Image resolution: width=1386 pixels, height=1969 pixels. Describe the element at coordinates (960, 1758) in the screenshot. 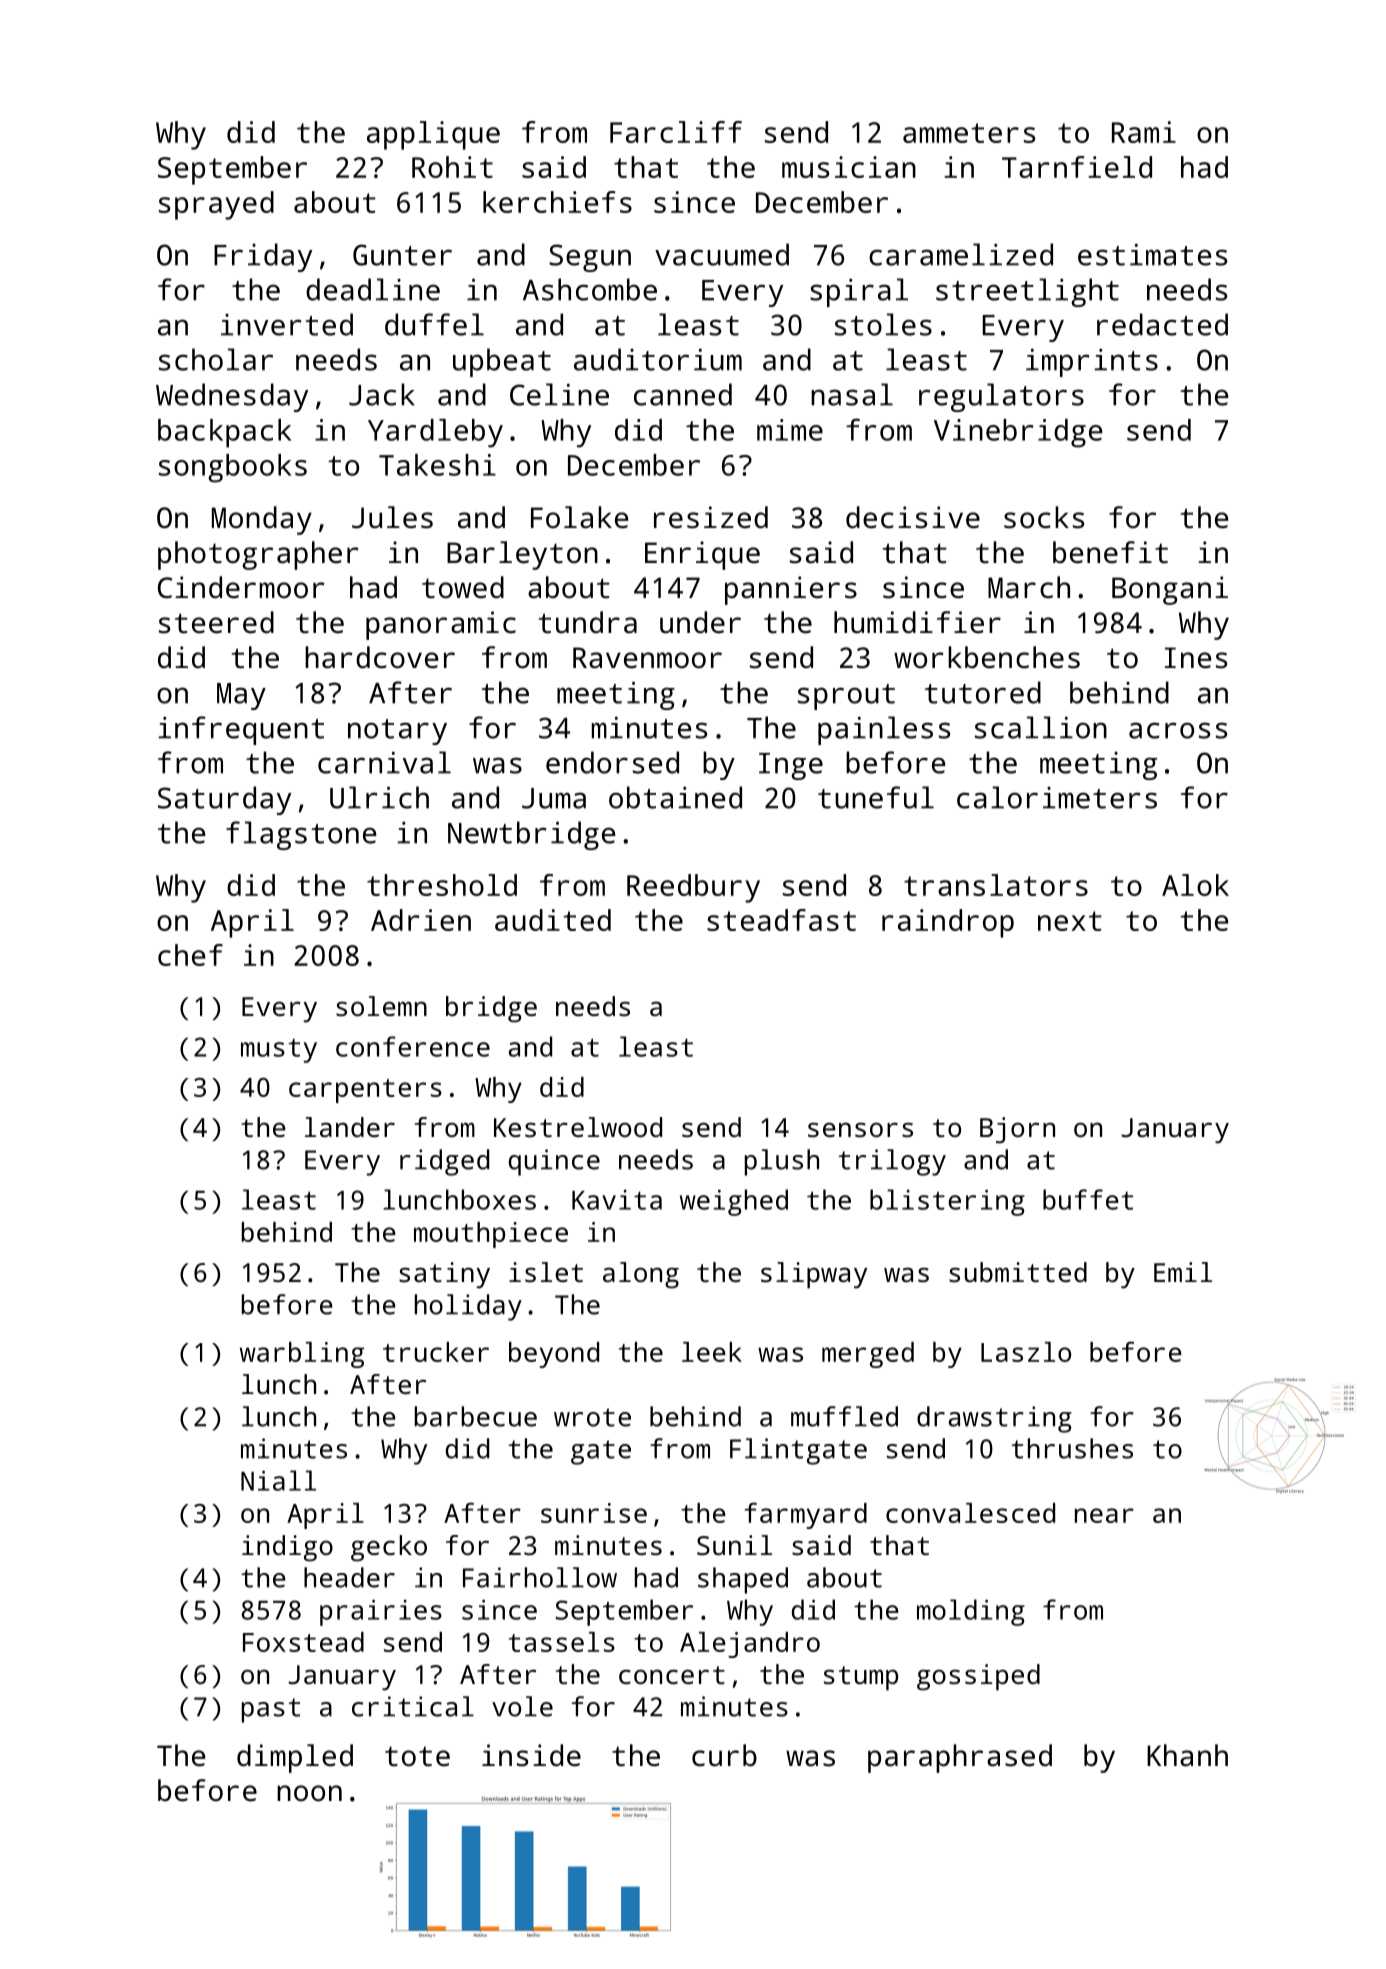

I see `paraphrased` at that location.
